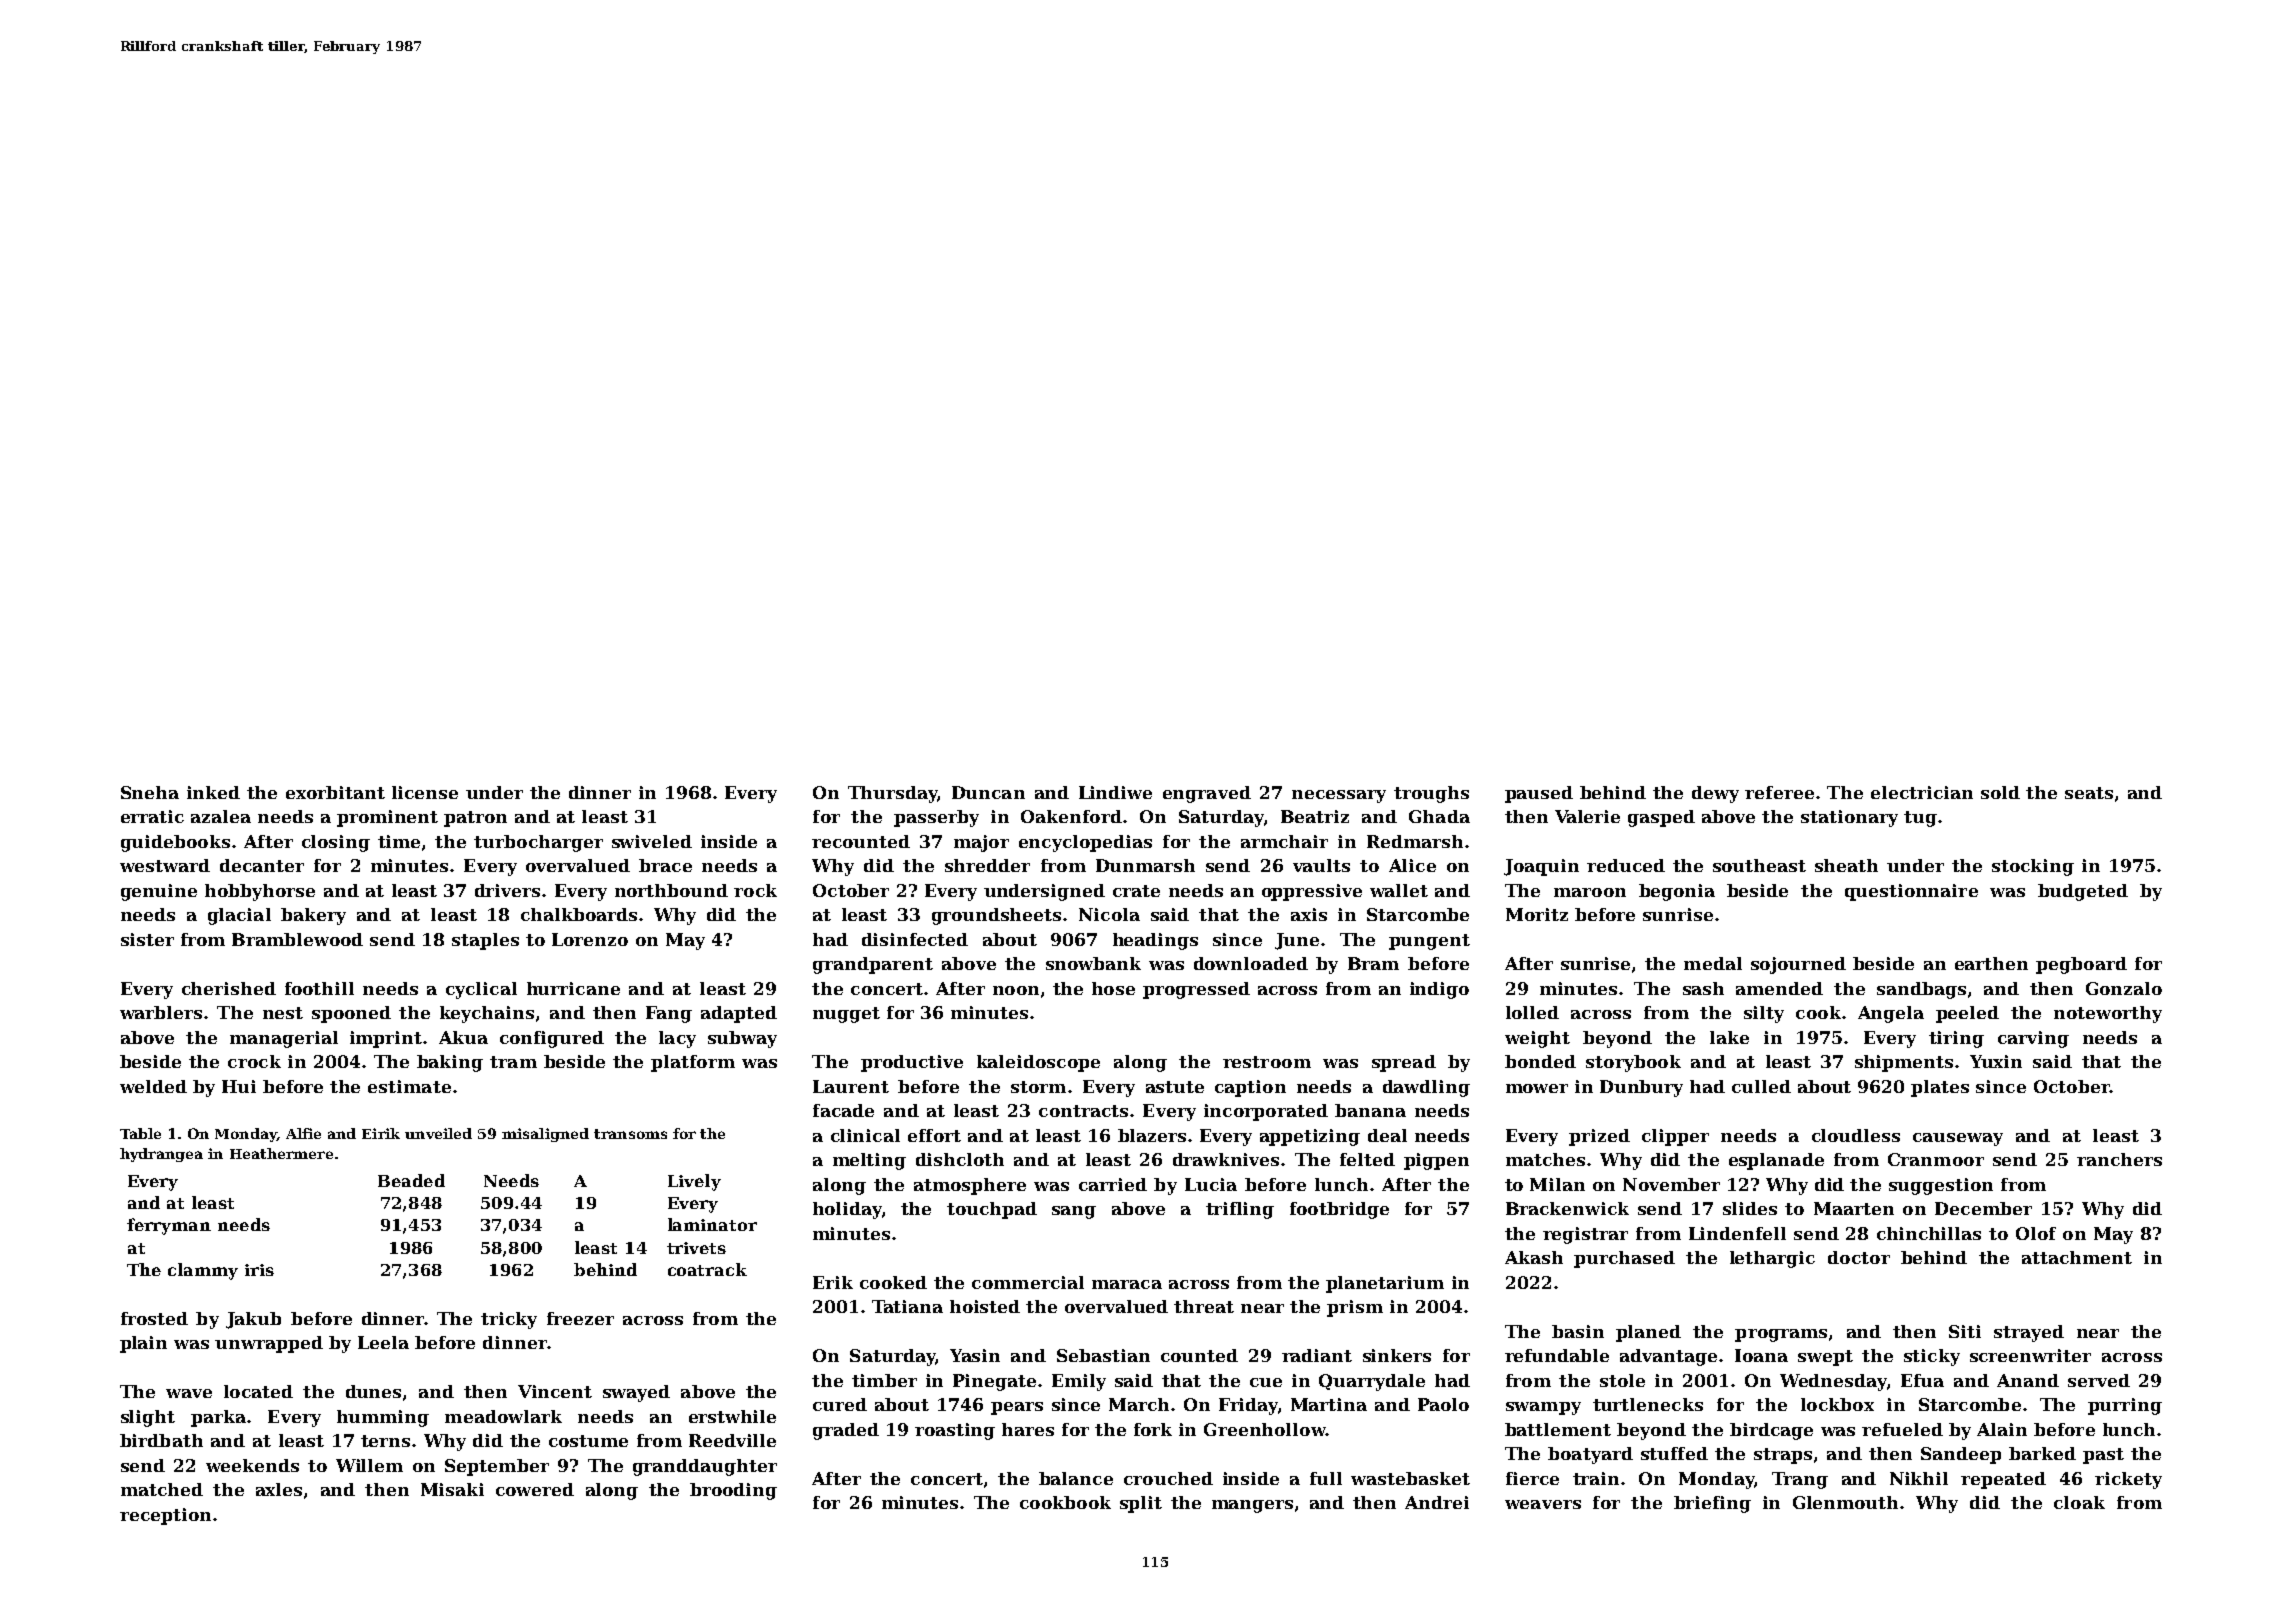 This image has height=1614, width=2282. Describe the element at coordinates (733, 1491) in the image. I see `brooding` at that location.
